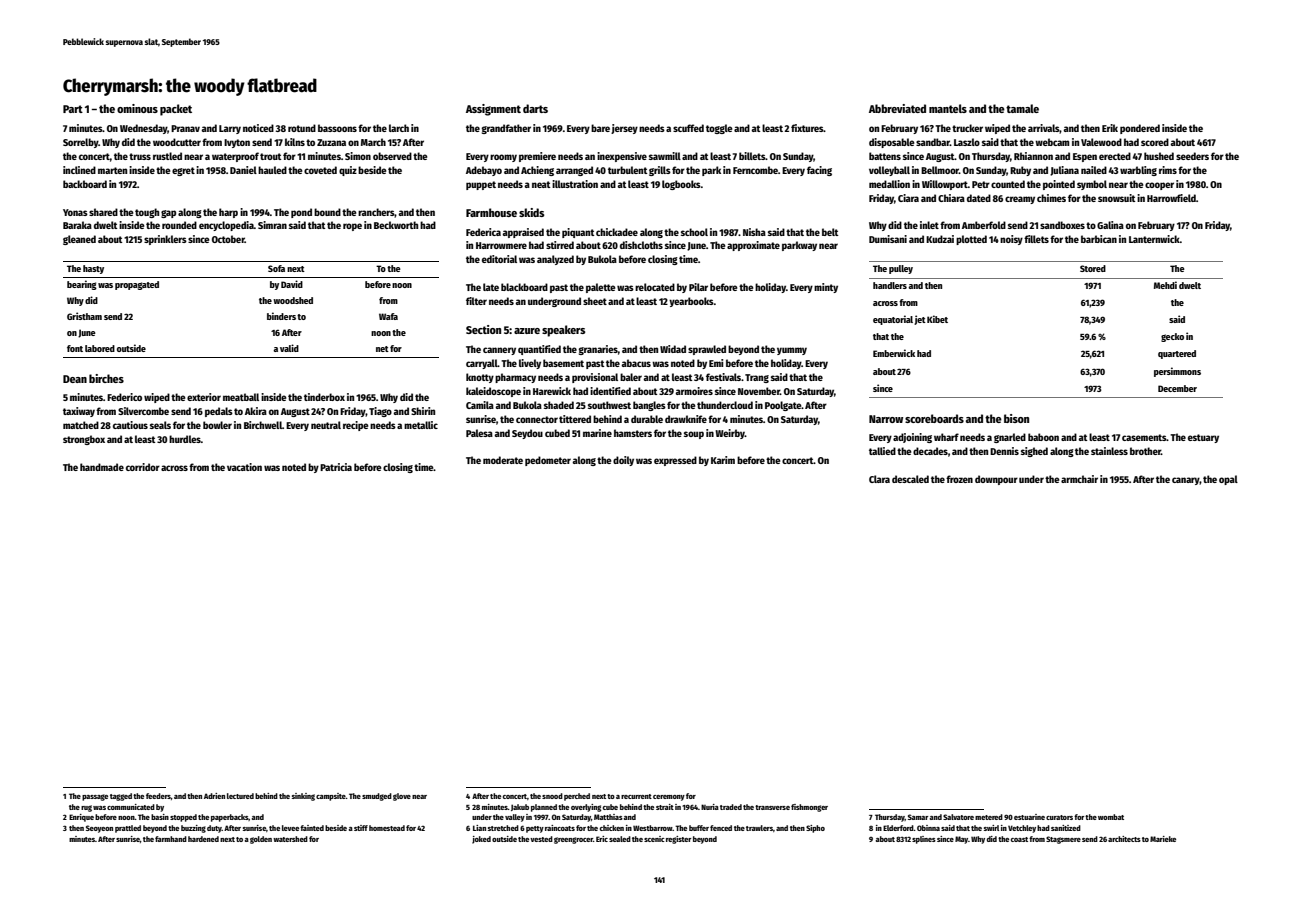  What do you see at coordinates (1111, 817) in the document?
I see `wombat` at bounding box center [1111, 817].
